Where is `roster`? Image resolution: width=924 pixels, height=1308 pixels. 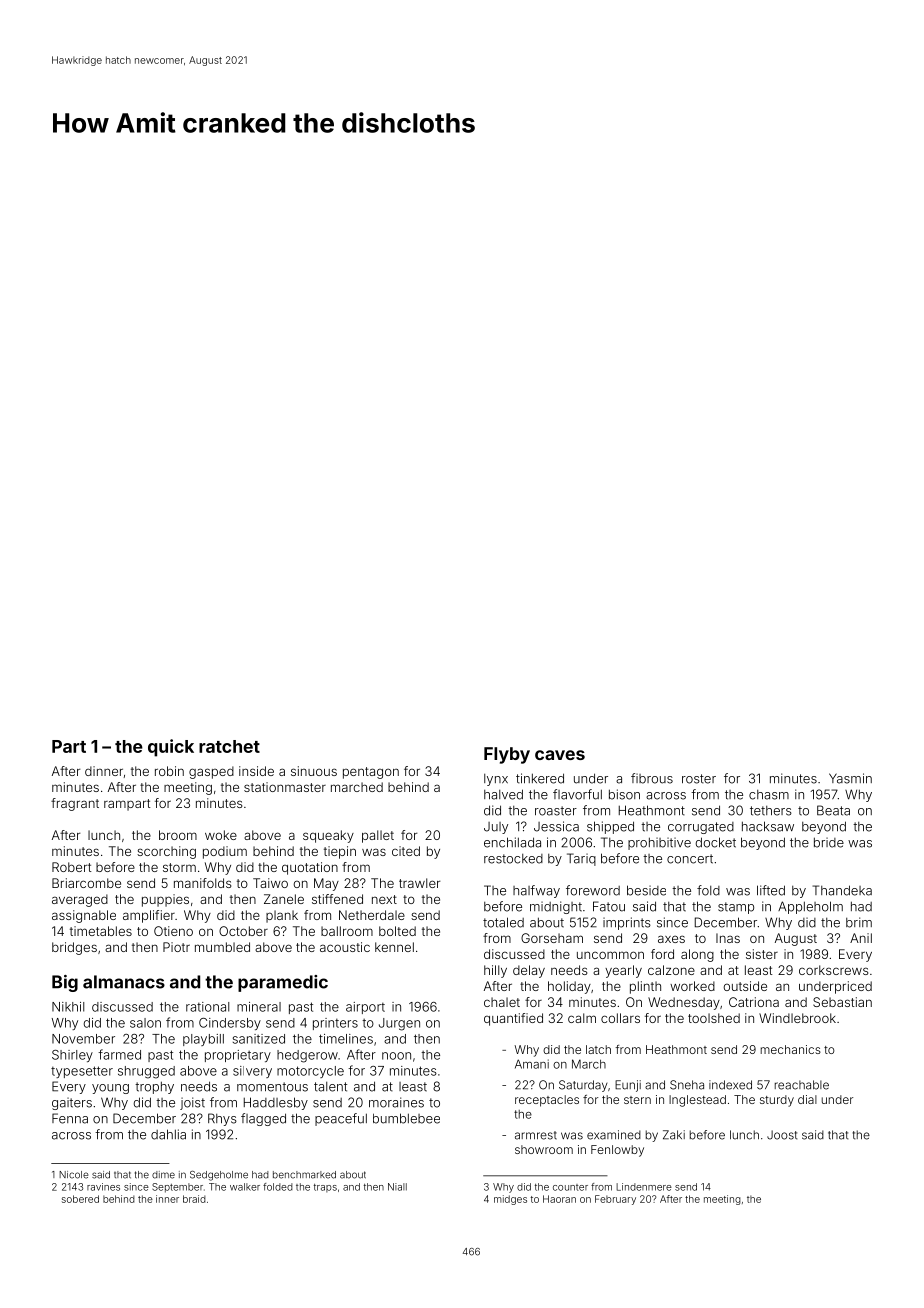 roster is located at coordinates (699, 779).
